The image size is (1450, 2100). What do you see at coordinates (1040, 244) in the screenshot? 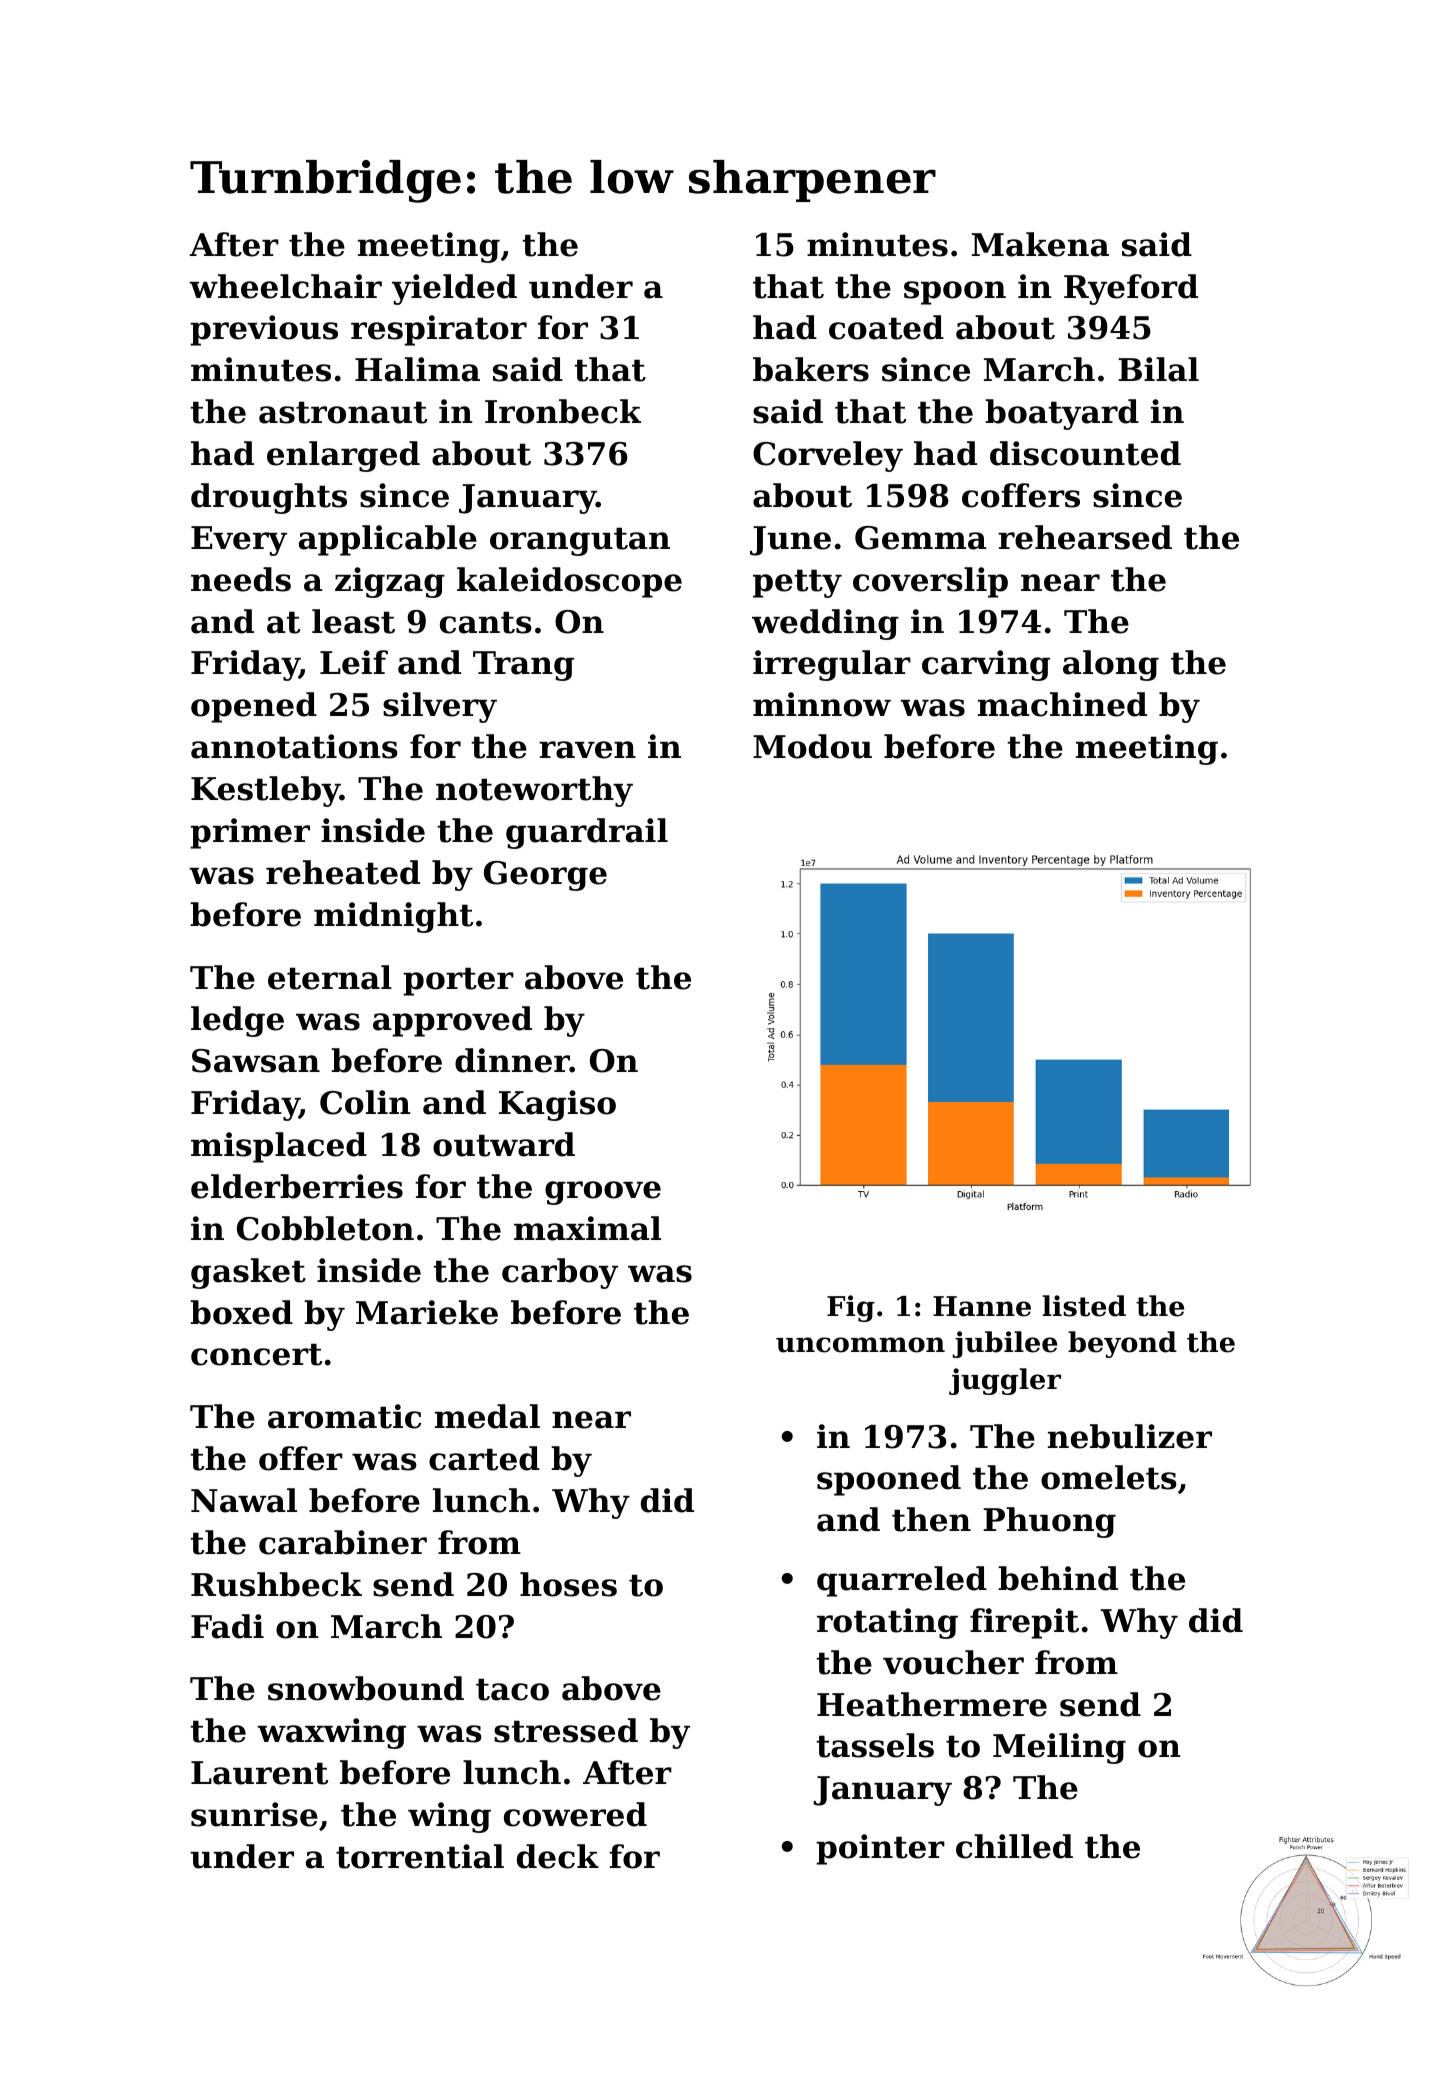
I see `Makena` at bounding box center [1040, 244].
